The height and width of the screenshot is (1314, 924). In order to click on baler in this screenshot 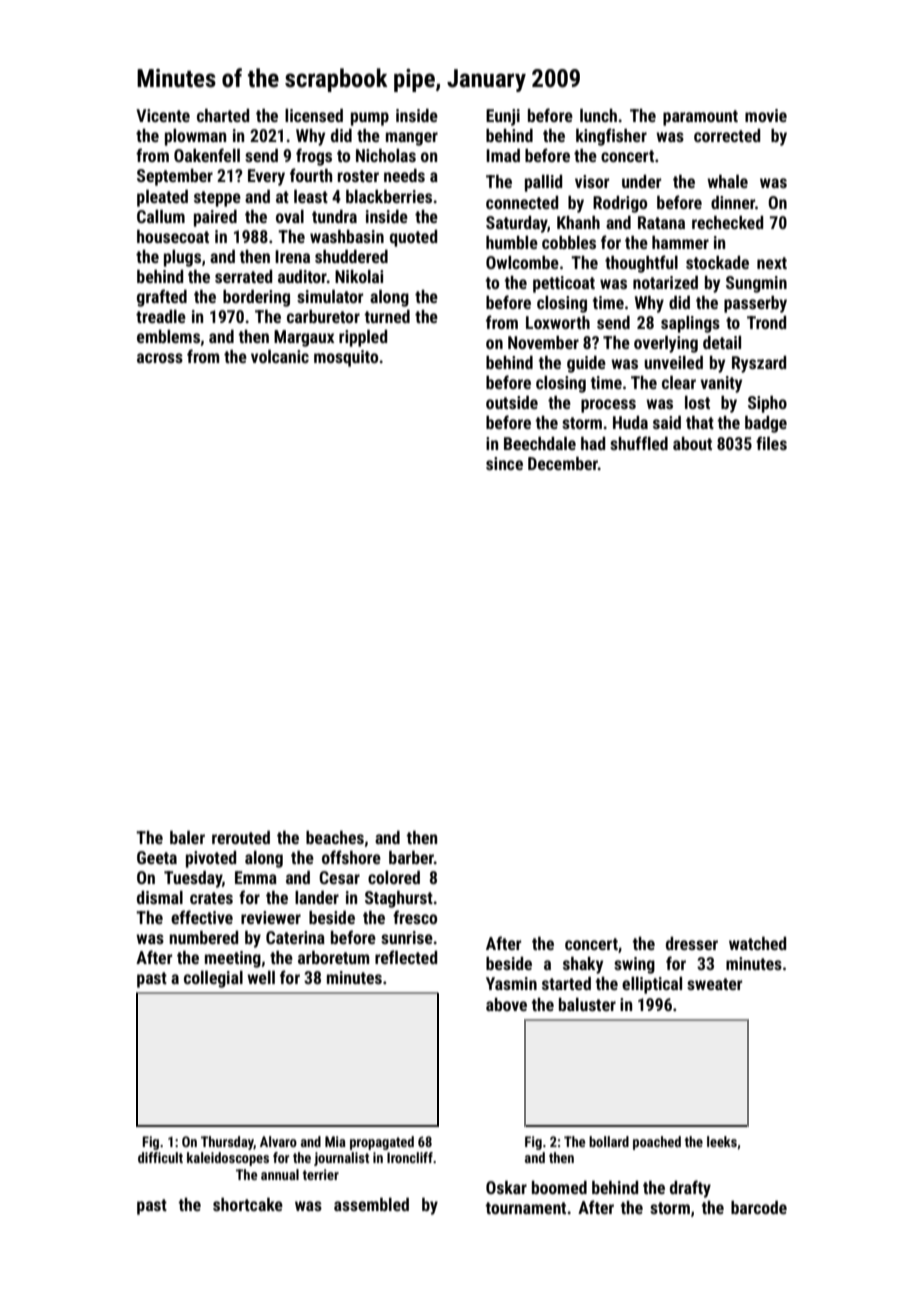, I will do `click(187, 837)`.
